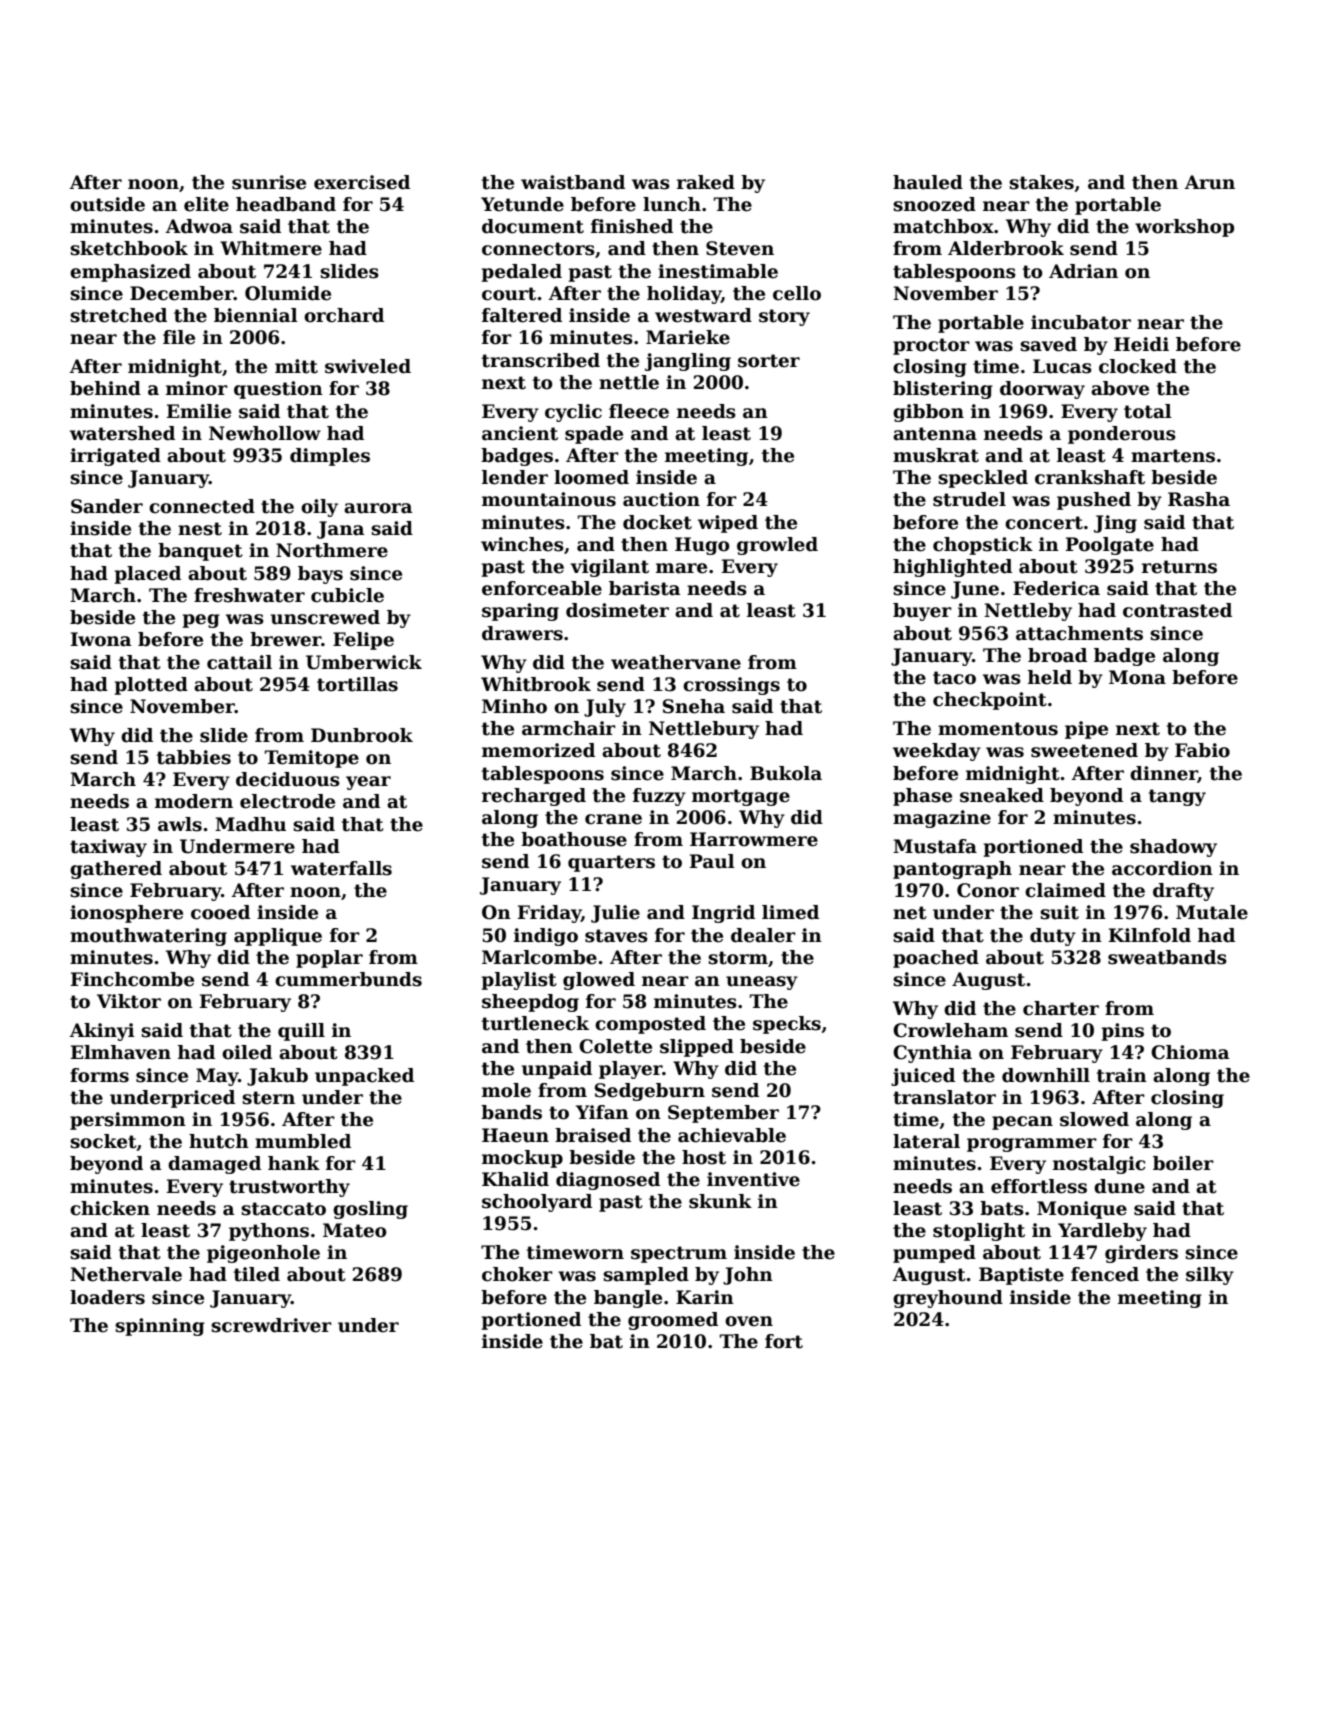 Image resolution: width=1321 pixels, height=1710 pixels. I want to click on forms, so click(99, 1075).
